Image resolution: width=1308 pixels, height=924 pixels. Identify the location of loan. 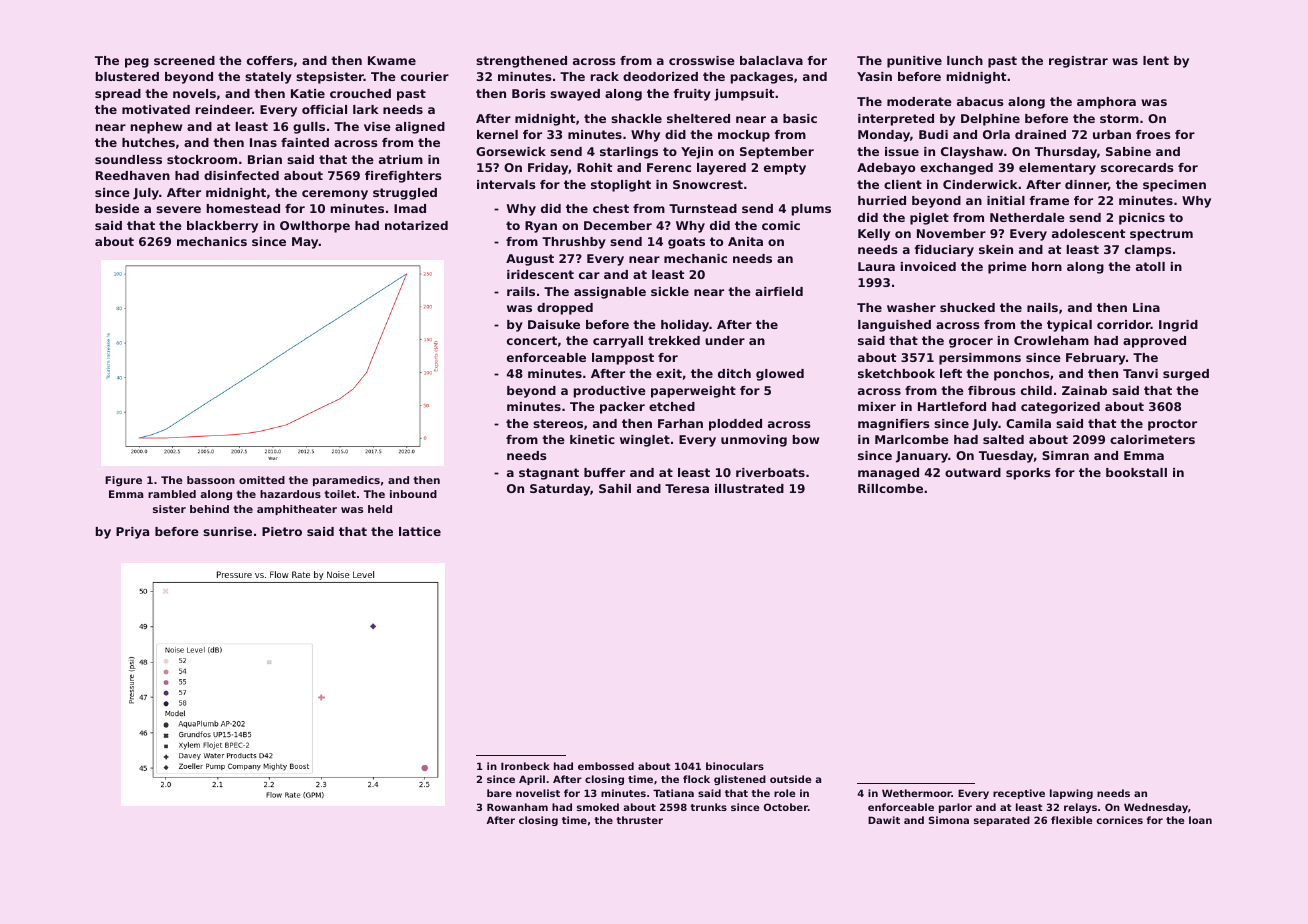
(1200, 820).
